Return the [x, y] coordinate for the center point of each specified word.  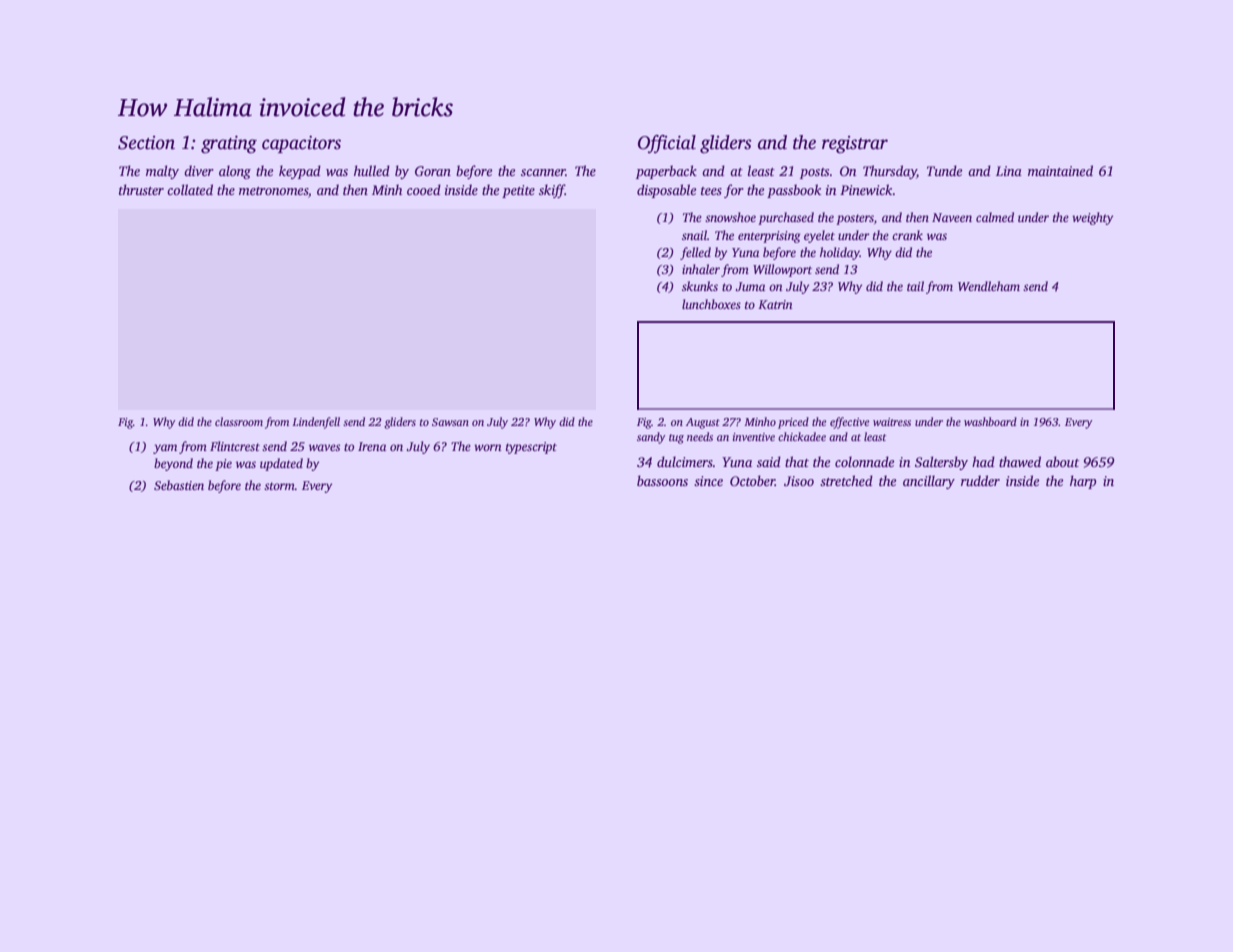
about [1062, 461]
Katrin [775, 304]
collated [190, 189]
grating [229, 145]
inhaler [701, 269]
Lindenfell [316, 423]
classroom [239, 421]
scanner [543, 172]
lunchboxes [711, 304]
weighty [1092, 218]
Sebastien [179, 485]
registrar [855, 145]
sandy [651, 438]
